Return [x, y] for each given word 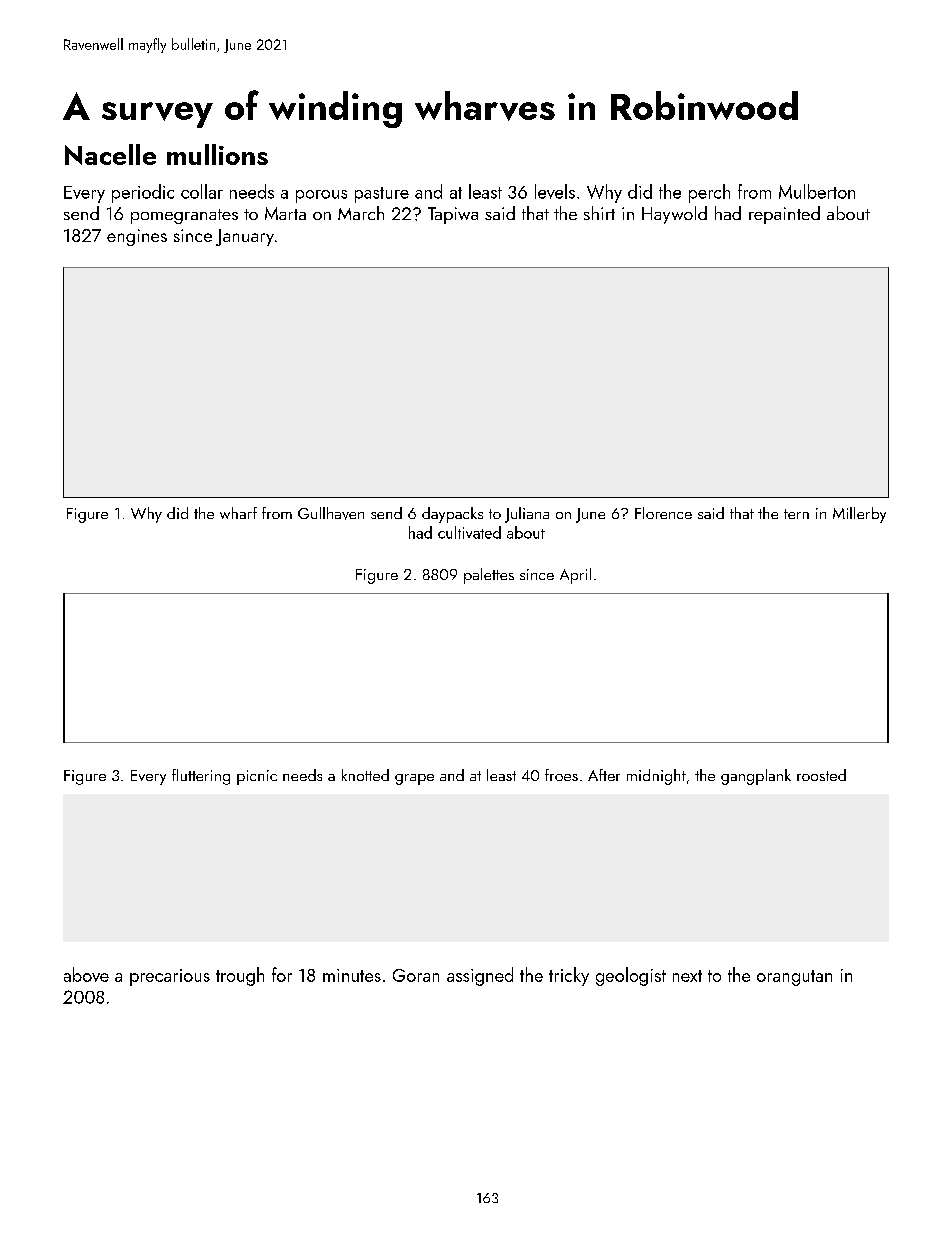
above [86, 974]
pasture [382, 195]
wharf [238, 513]
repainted [784, 215]
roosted [821, 775]
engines [137, 237]
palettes [489, 576]
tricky [569, 976]
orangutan [794, 978]
